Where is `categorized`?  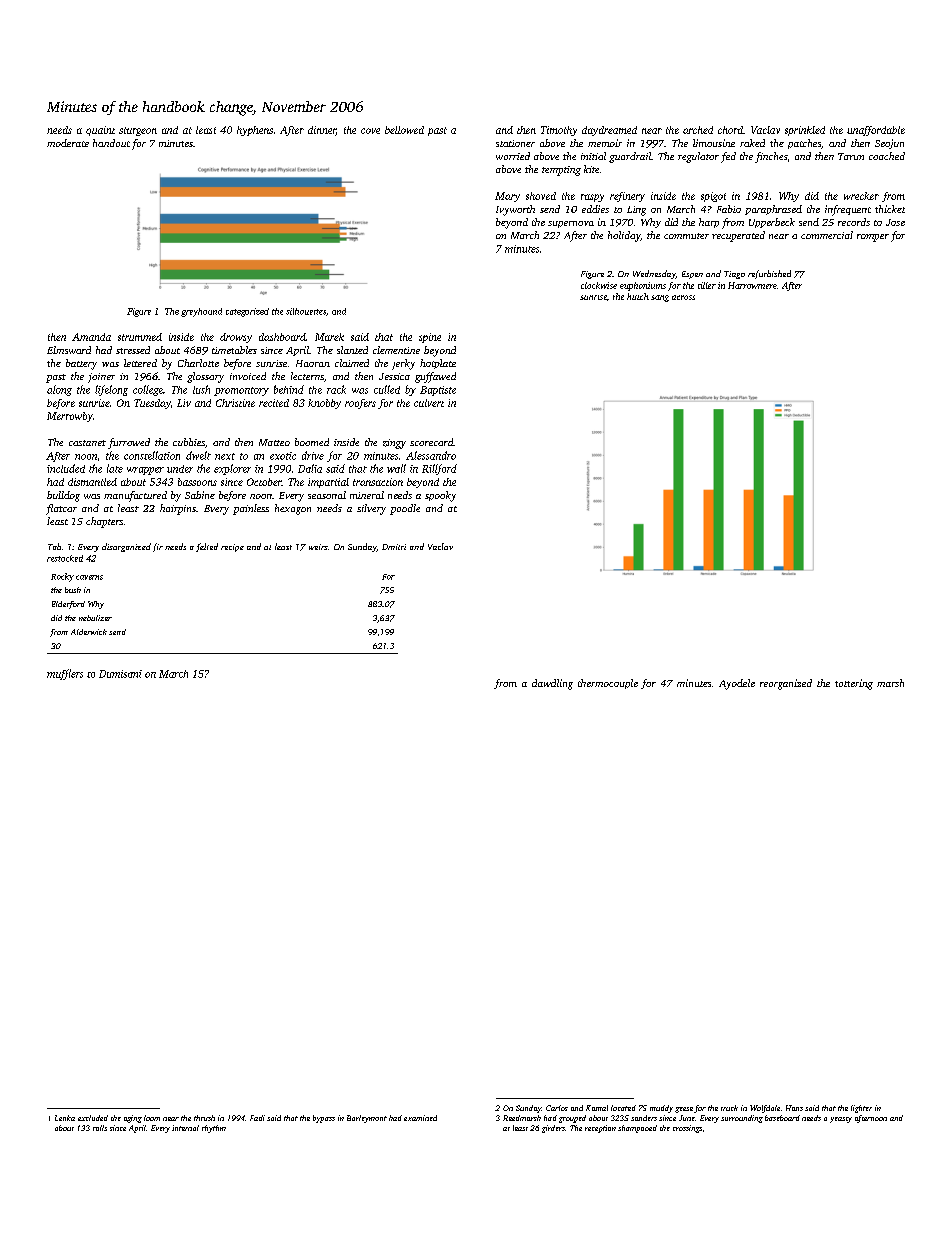
categorized is located at coordinates (247, 312).
